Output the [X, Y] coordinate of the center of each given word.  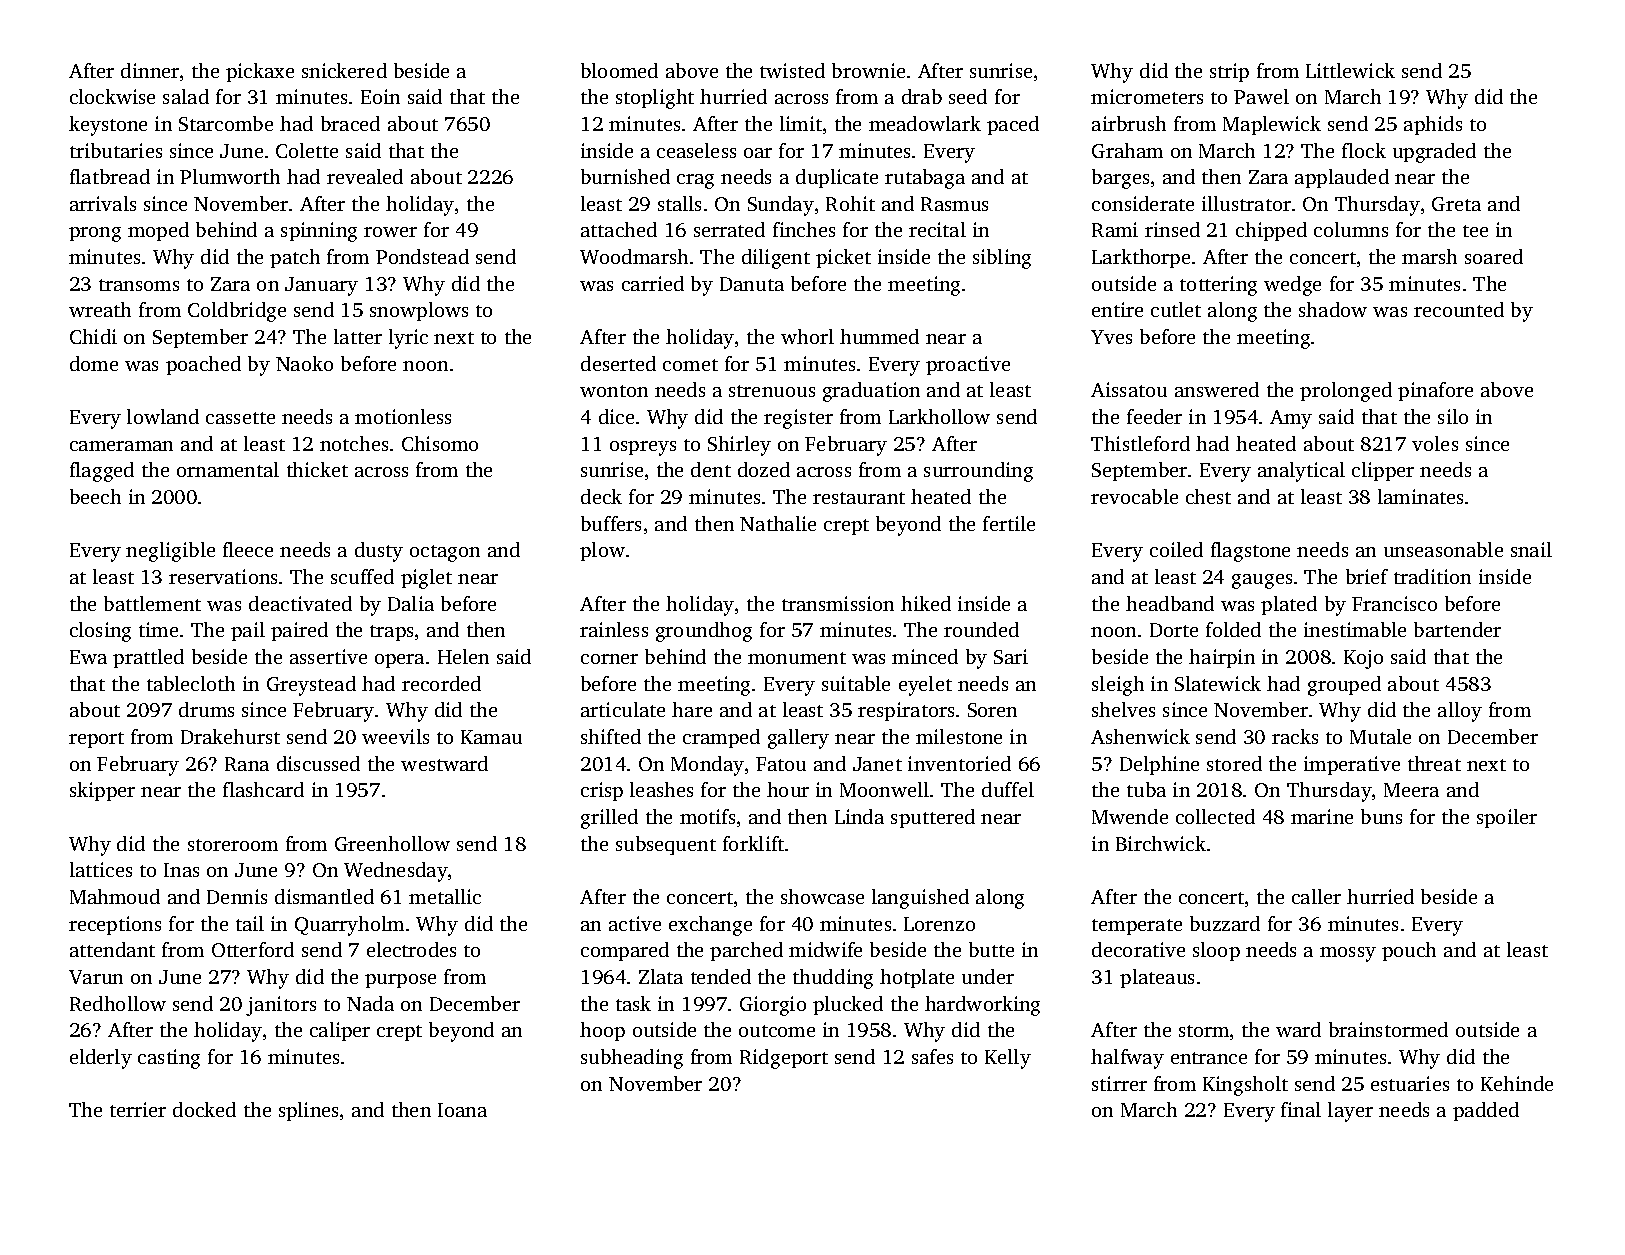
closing [100, 632]
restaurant [859, 498]
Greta [1456, 204]
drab [922, 96]
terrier [138, 1109]
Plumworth [230, 176]
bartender [1457, 629]
